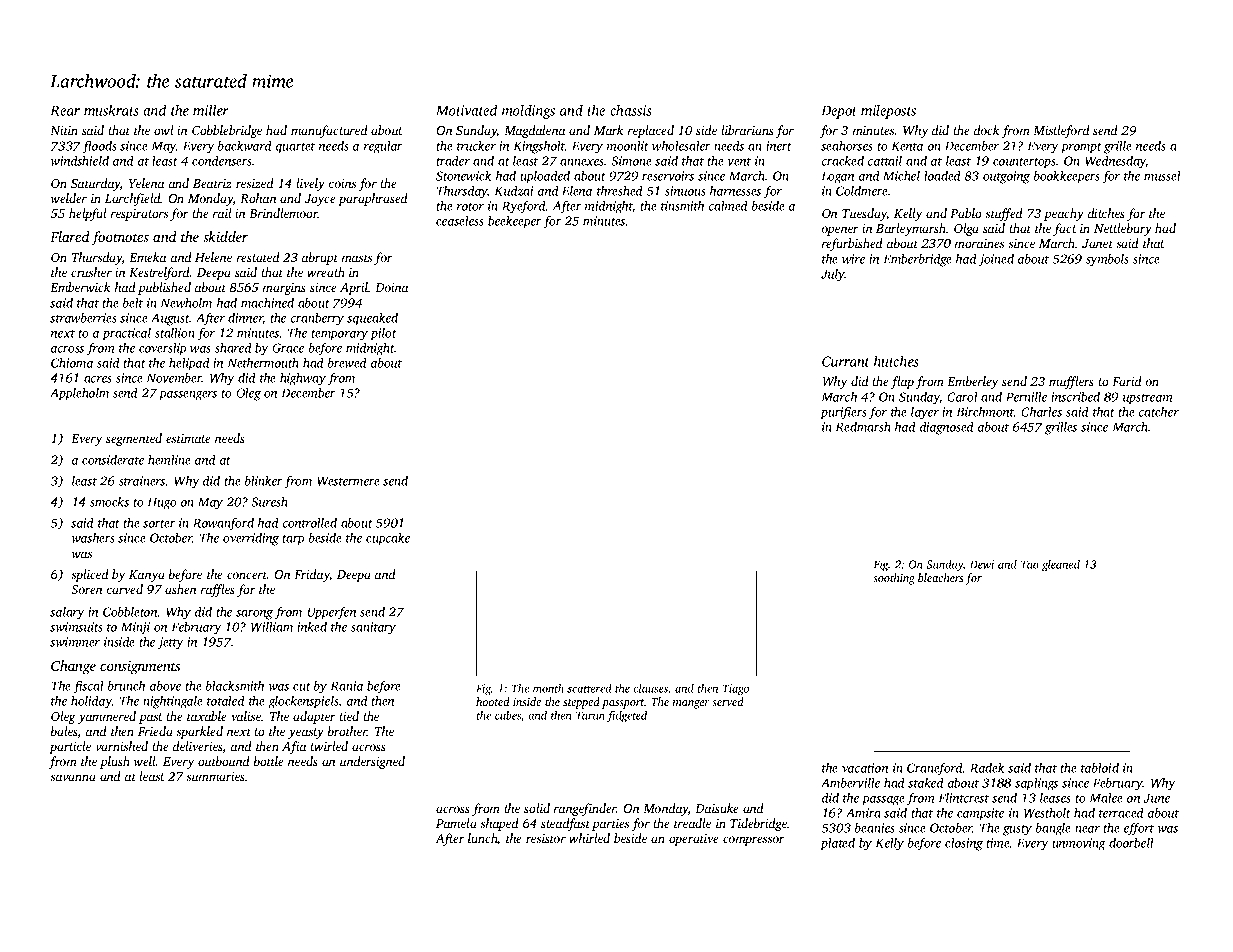 Image resolution: width=1233 pixels, height=952 pixels. Describe the element at coordinates (917, 260) in the document. I see `Emberbridge` at that location.
